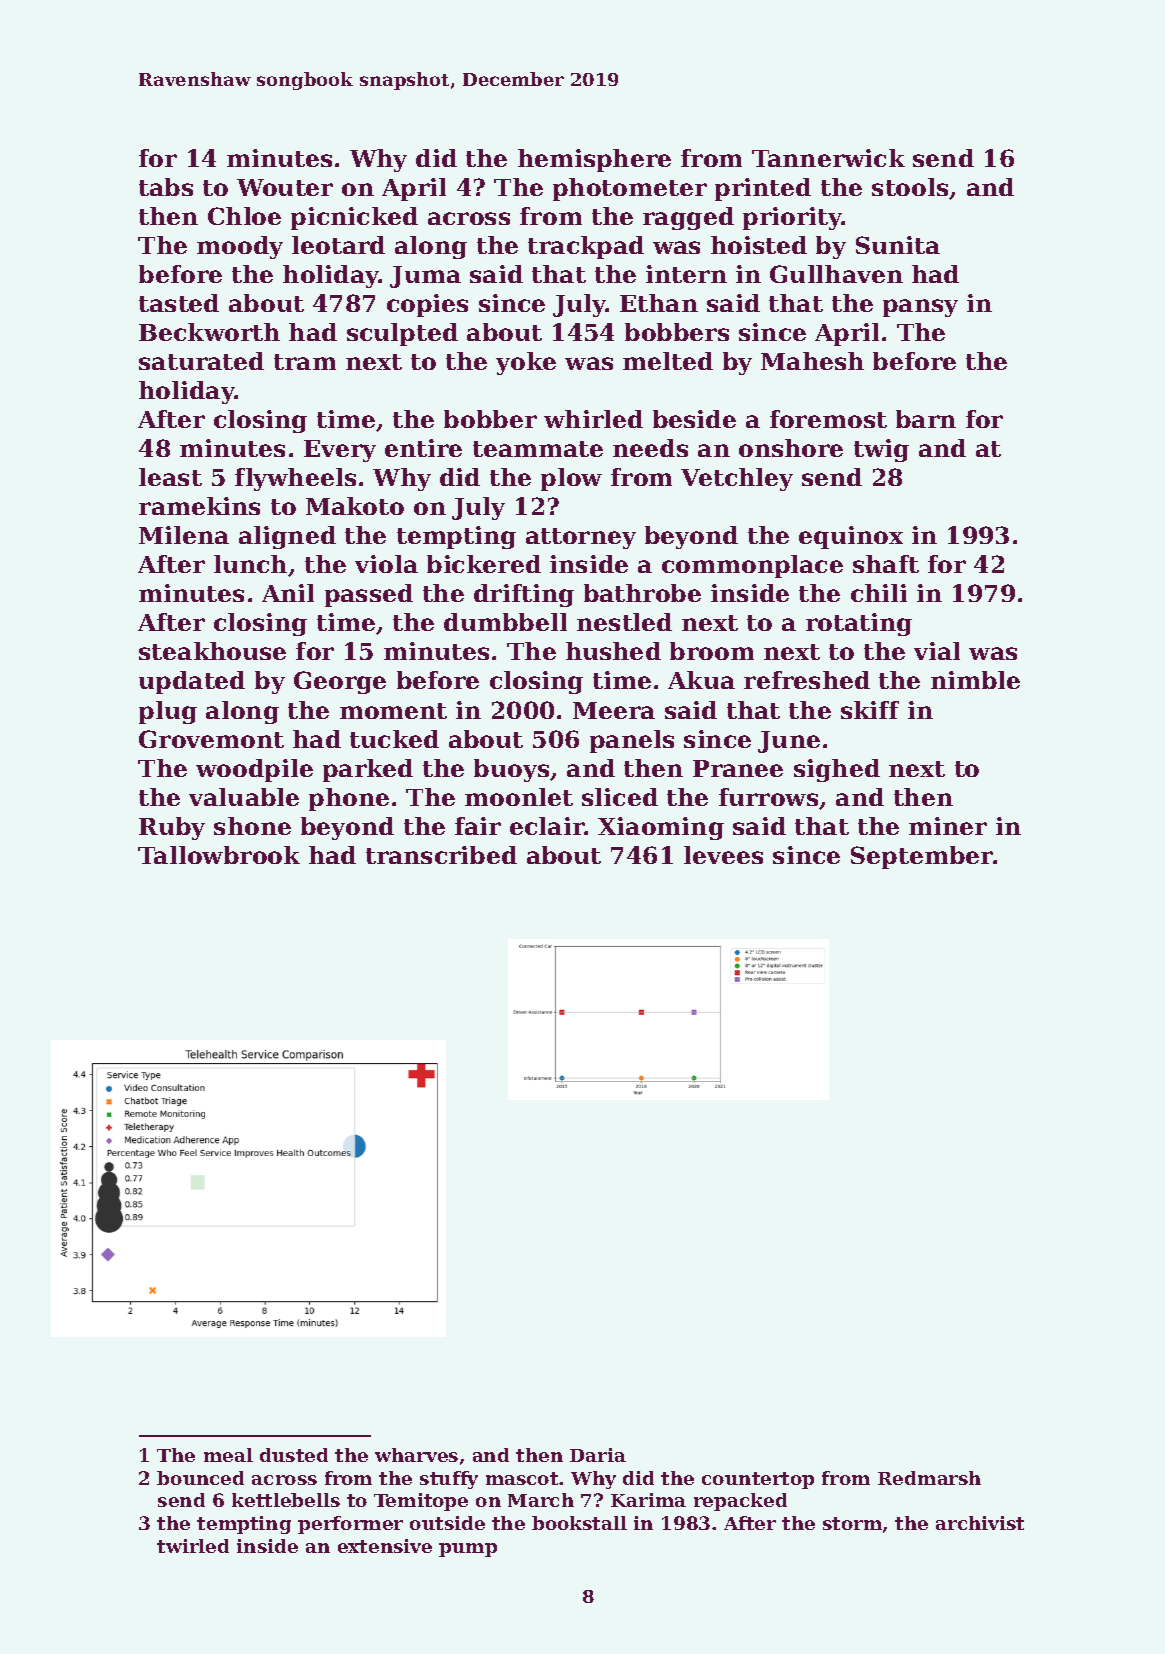 The height and width of the screenshot is (1654, 1165). Describe the element at coordinates (172, 828) in the screenshot. I see `Ruby` at that location.
